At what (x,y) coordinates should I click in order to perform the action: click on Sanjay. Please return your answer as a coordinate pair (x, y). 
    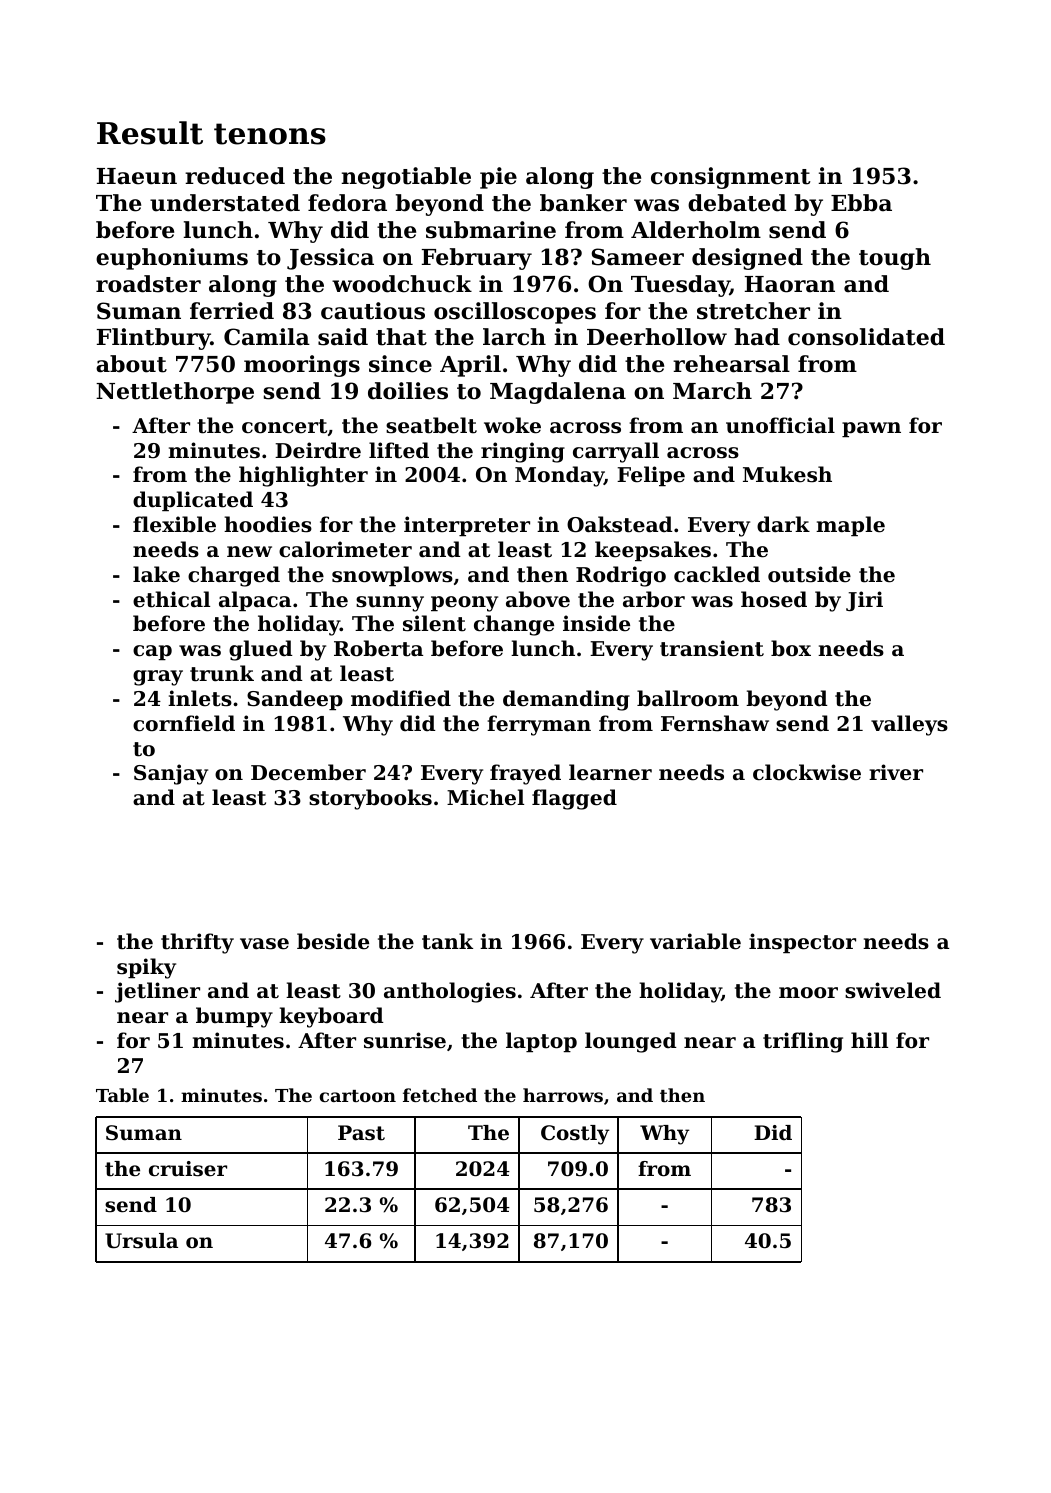
    Looking at the image, I should click on (171, 774).
